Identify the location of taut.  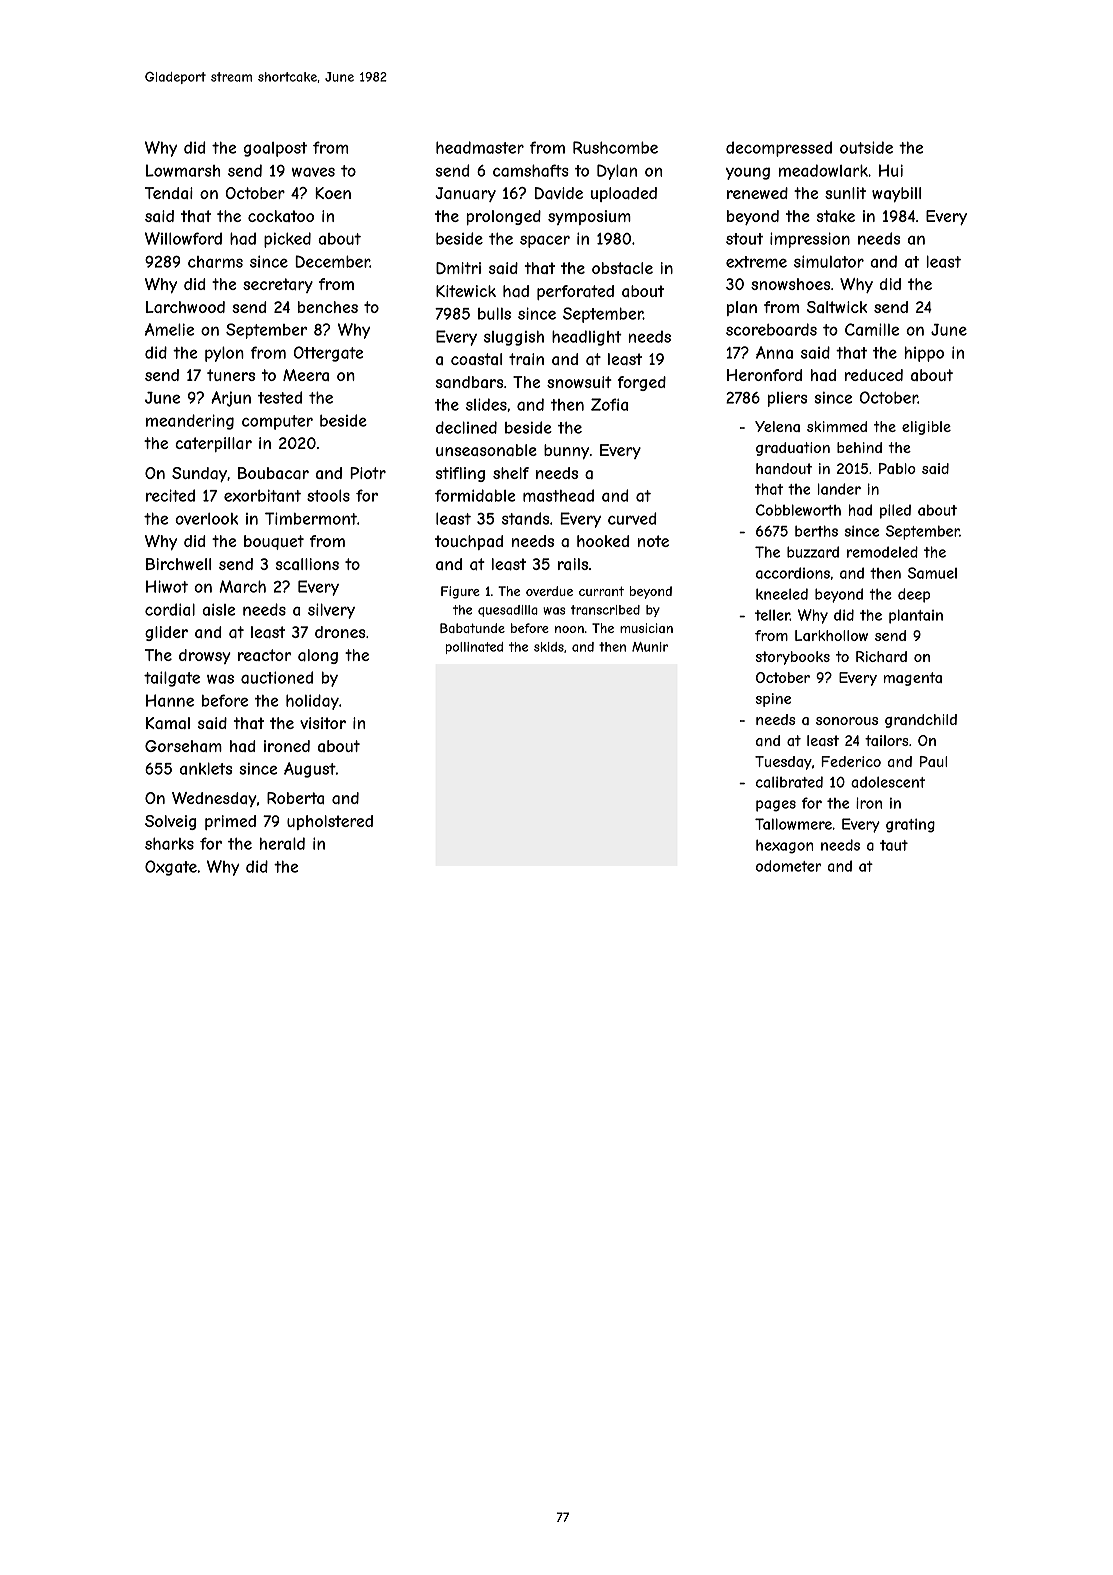
(894, 845).
